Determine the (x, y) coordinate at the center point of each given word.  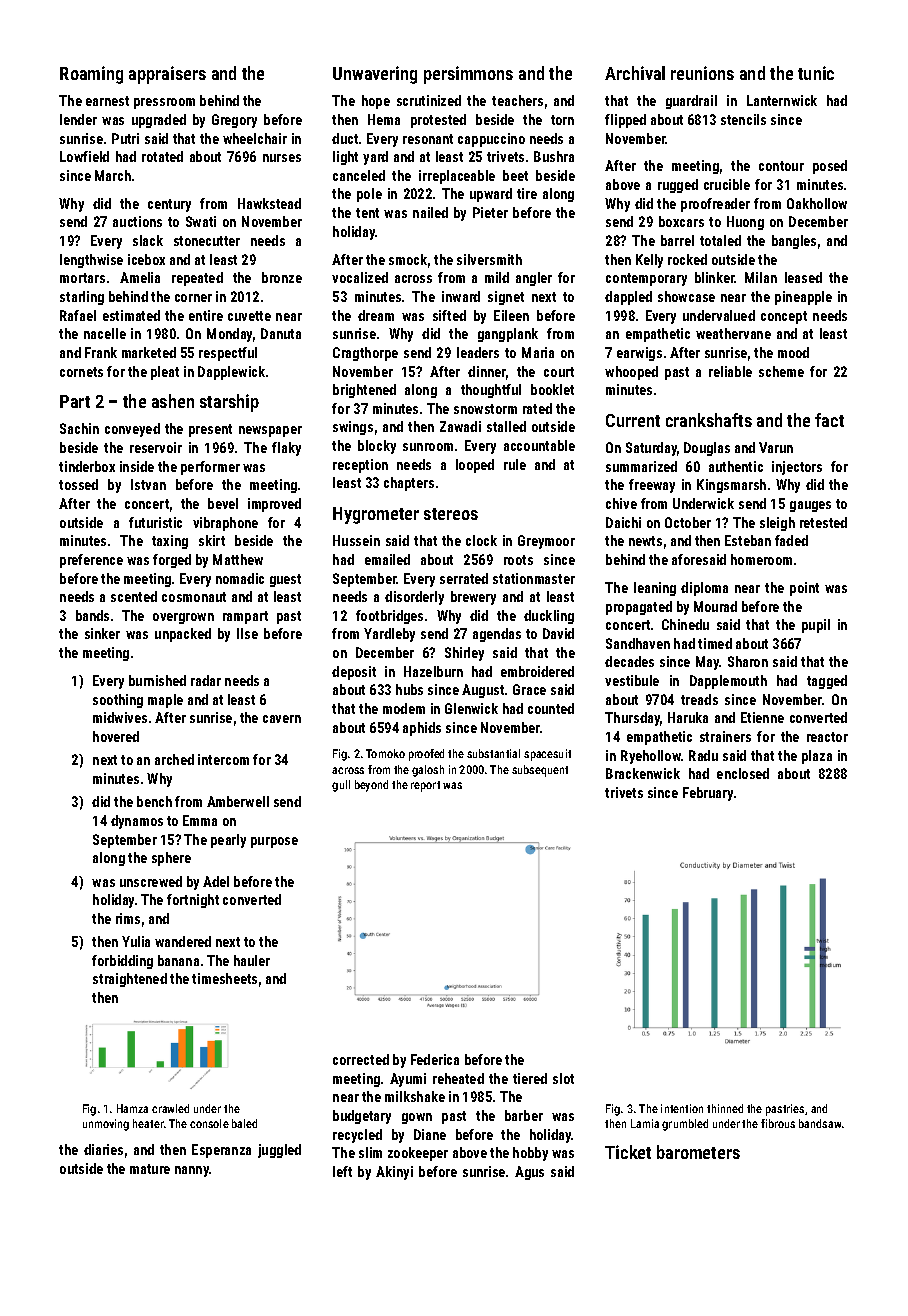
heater (148, 1123)
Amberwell (238, 801)
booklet (552, 389)
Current (633, 420)
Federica (435, 1059)
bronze (282, 277)
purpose (274, 842)
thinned (725, 1108)
